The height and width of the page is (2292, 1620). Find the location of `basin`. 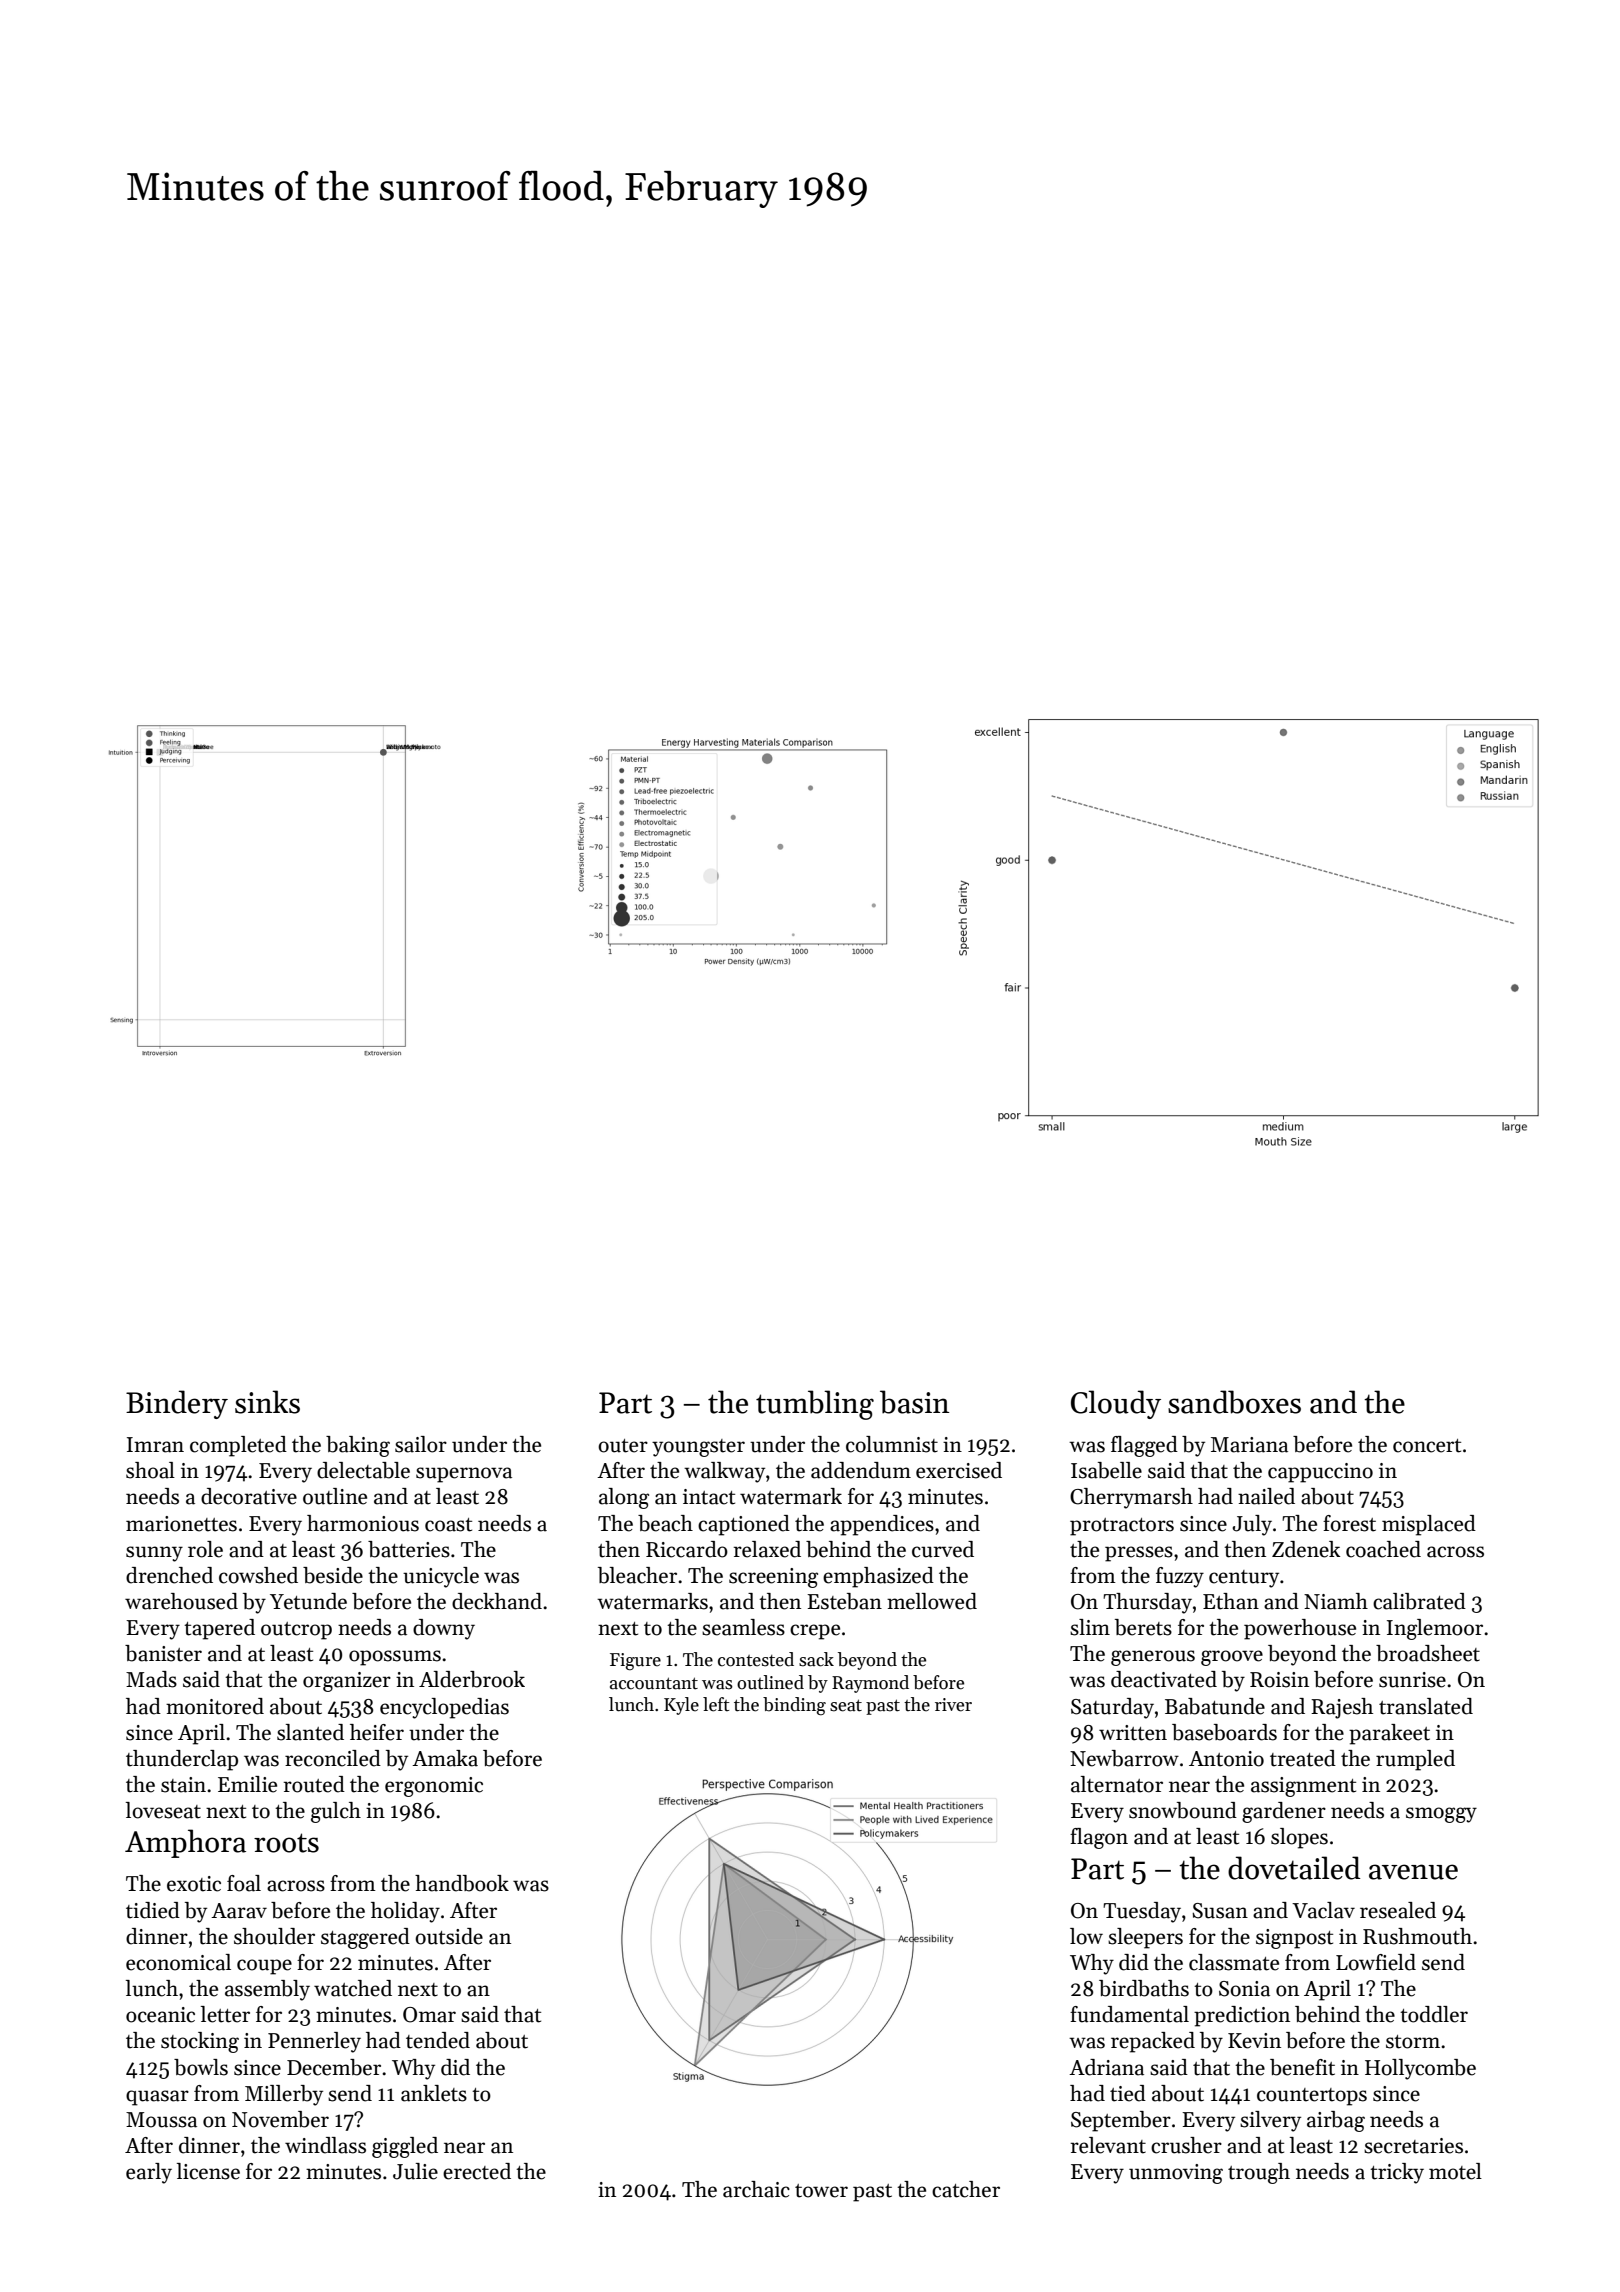

basin is located at coordinates (914, 1402).
